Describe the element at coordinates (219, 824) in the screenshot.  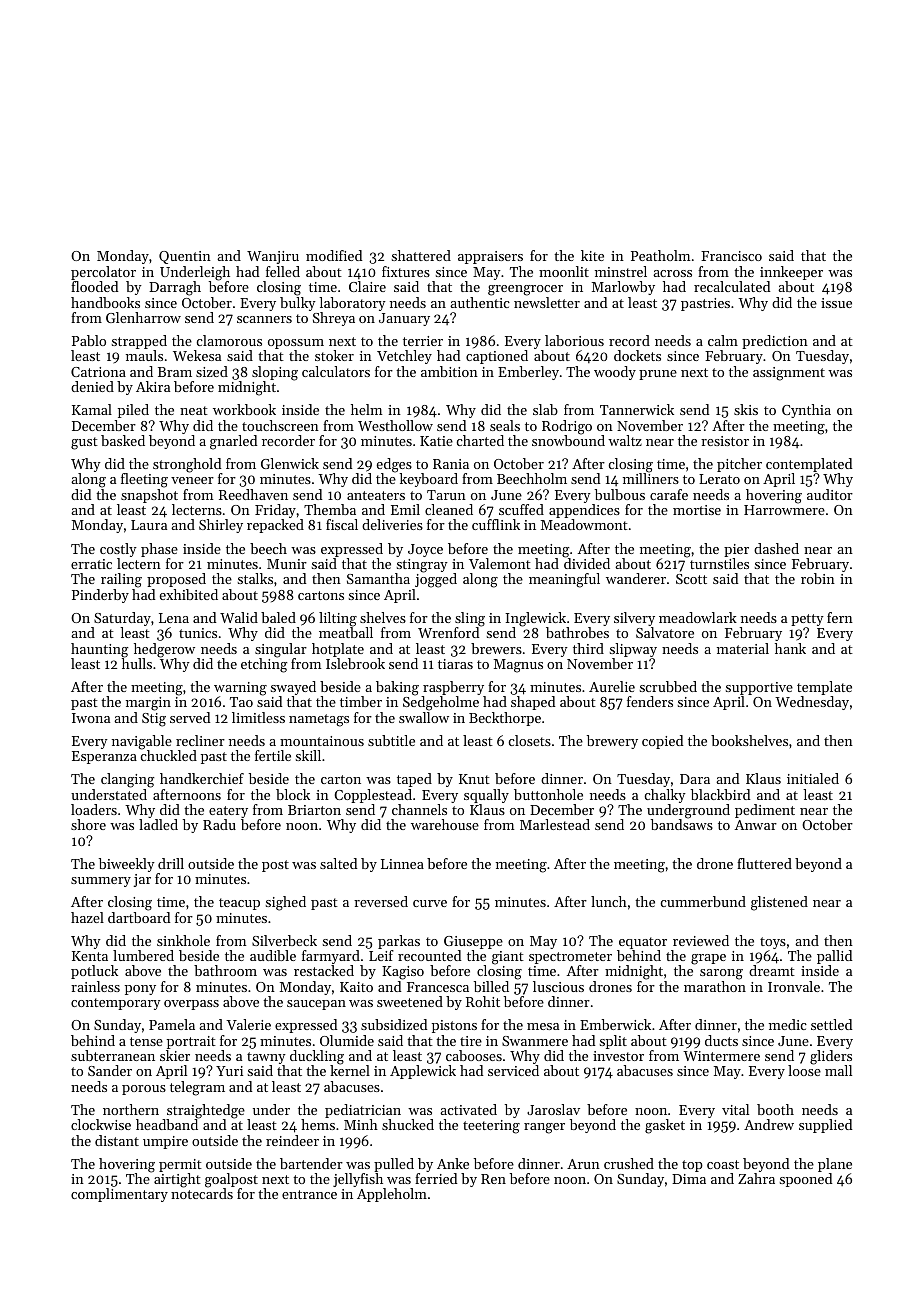
I see `Radu` at that location.
